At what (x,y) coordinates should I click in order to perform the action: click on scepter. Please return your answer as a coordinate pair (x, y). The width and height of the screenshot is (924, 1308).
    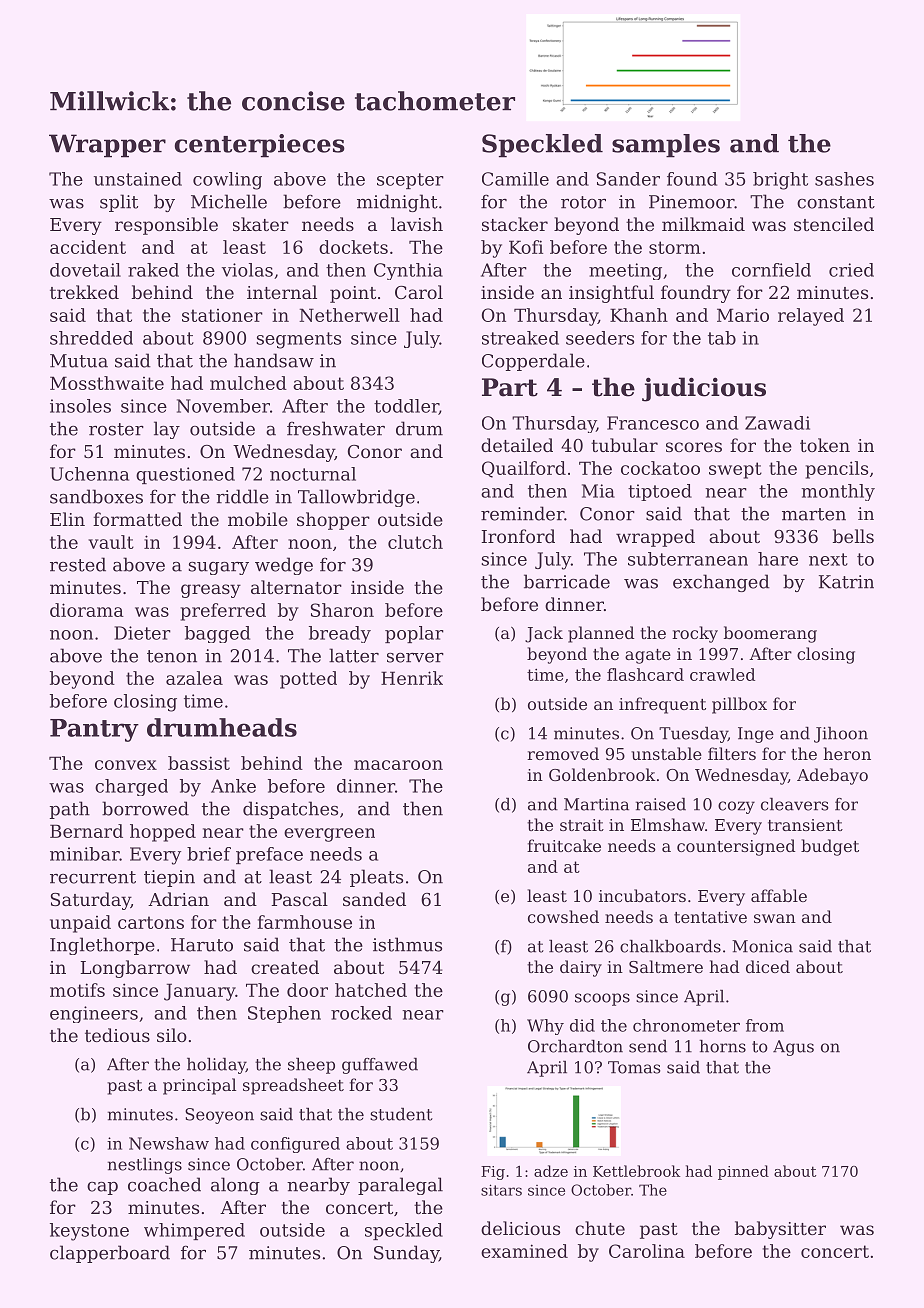
    Looking at the image, I should click on (410, 181).
